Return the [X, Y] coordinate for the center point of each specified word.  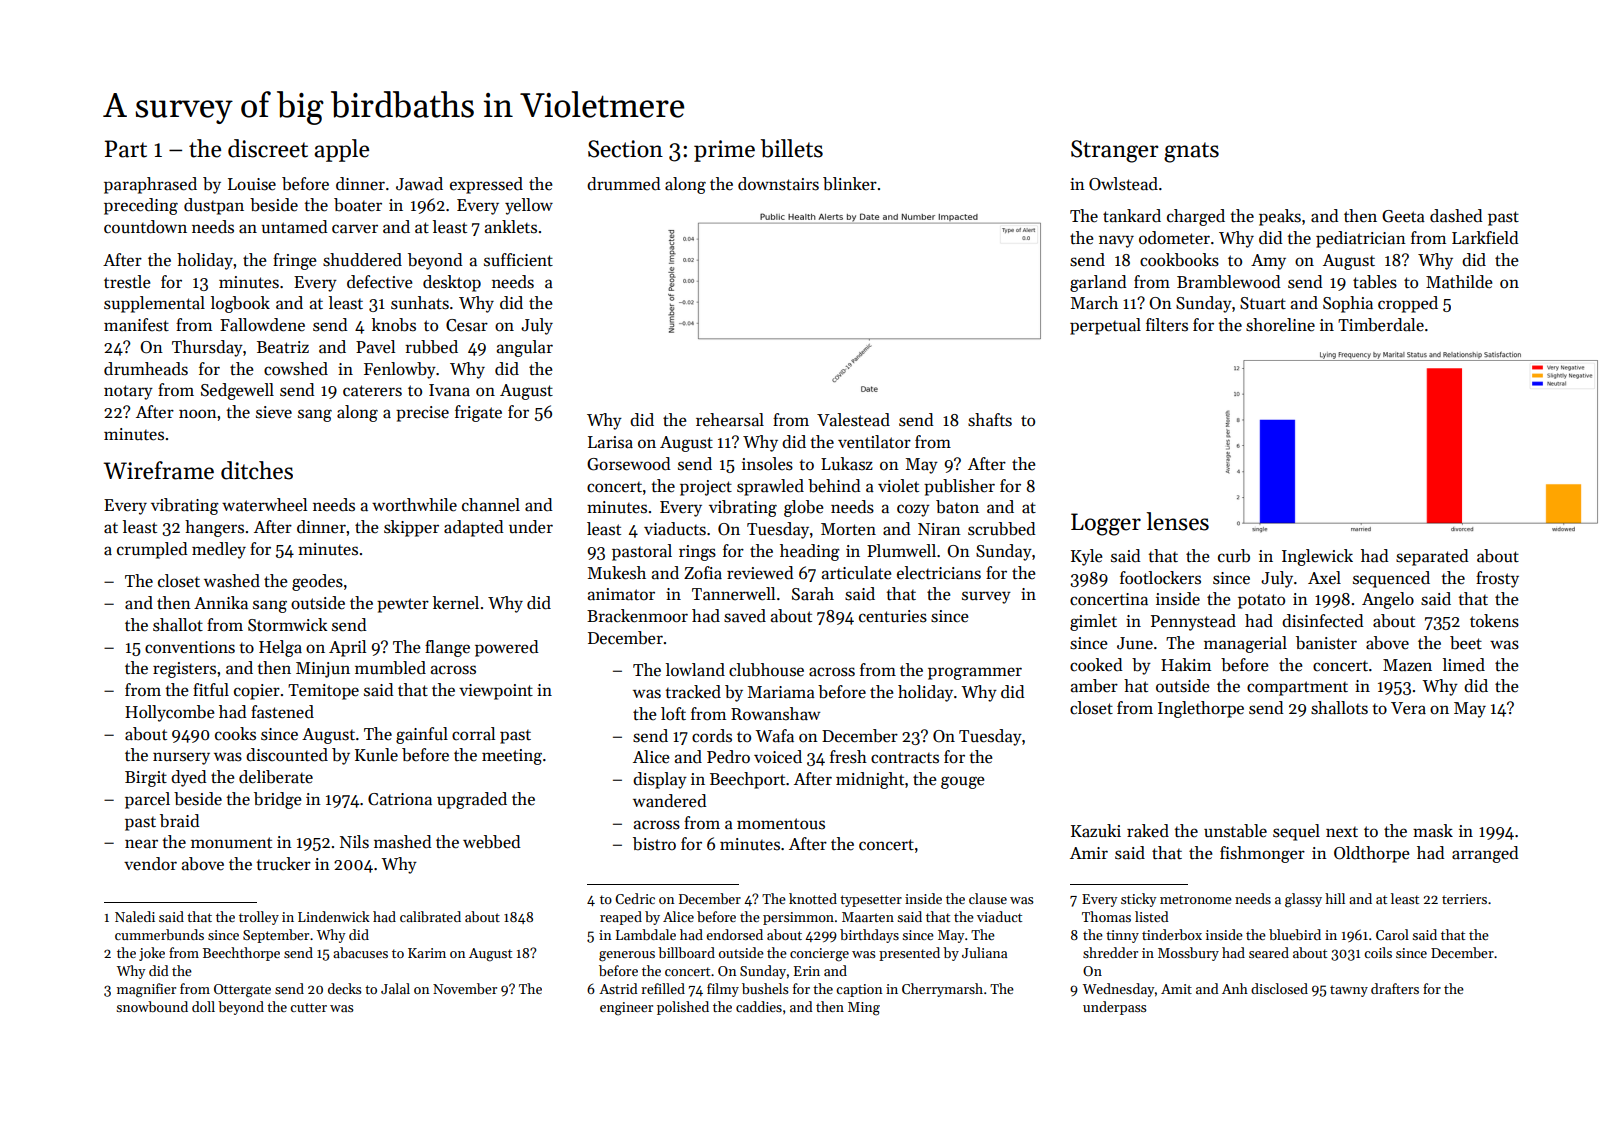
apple [341, 150]
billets [791, 148]
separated [1432, 557]
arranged [1485, 854]
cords [712, 736]
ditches [257, 470]
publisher [959, 487]
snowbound [152, 1006]
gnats [1191, 152]
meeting [512, 757]
